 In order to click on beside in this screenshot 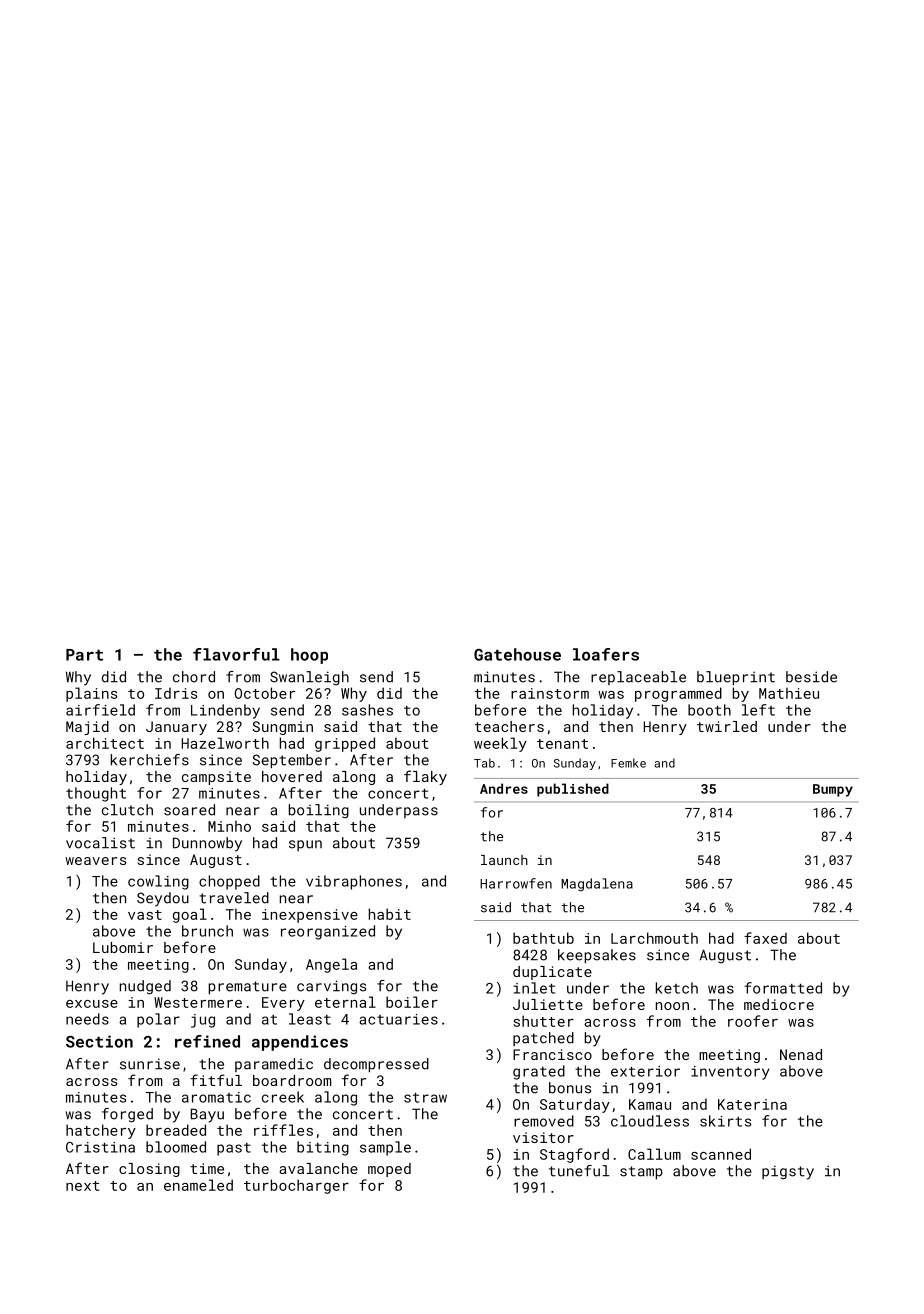, I will do `click(811, 677)`.
